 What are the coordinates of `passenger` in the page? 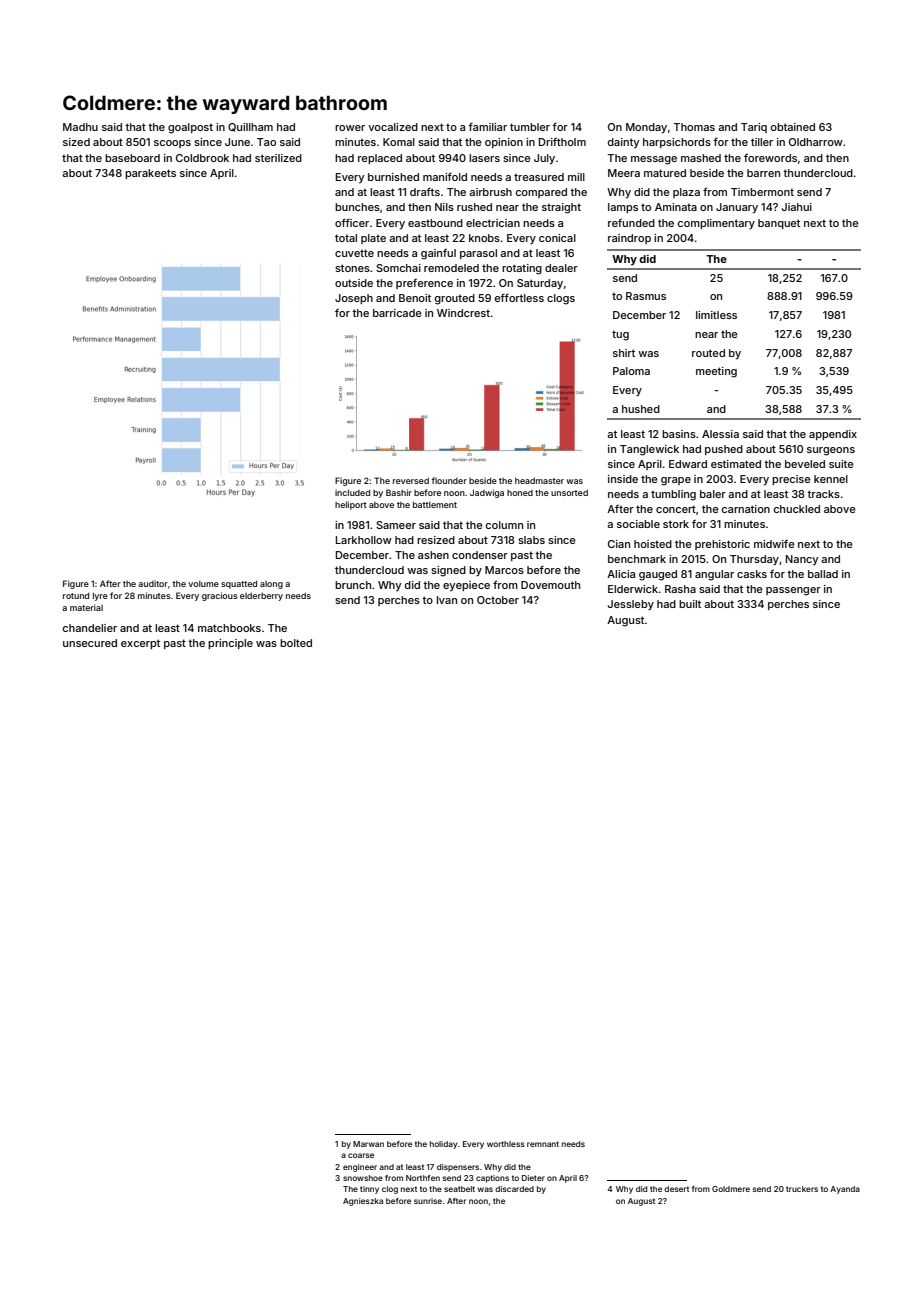 It's located at (793, 591).
